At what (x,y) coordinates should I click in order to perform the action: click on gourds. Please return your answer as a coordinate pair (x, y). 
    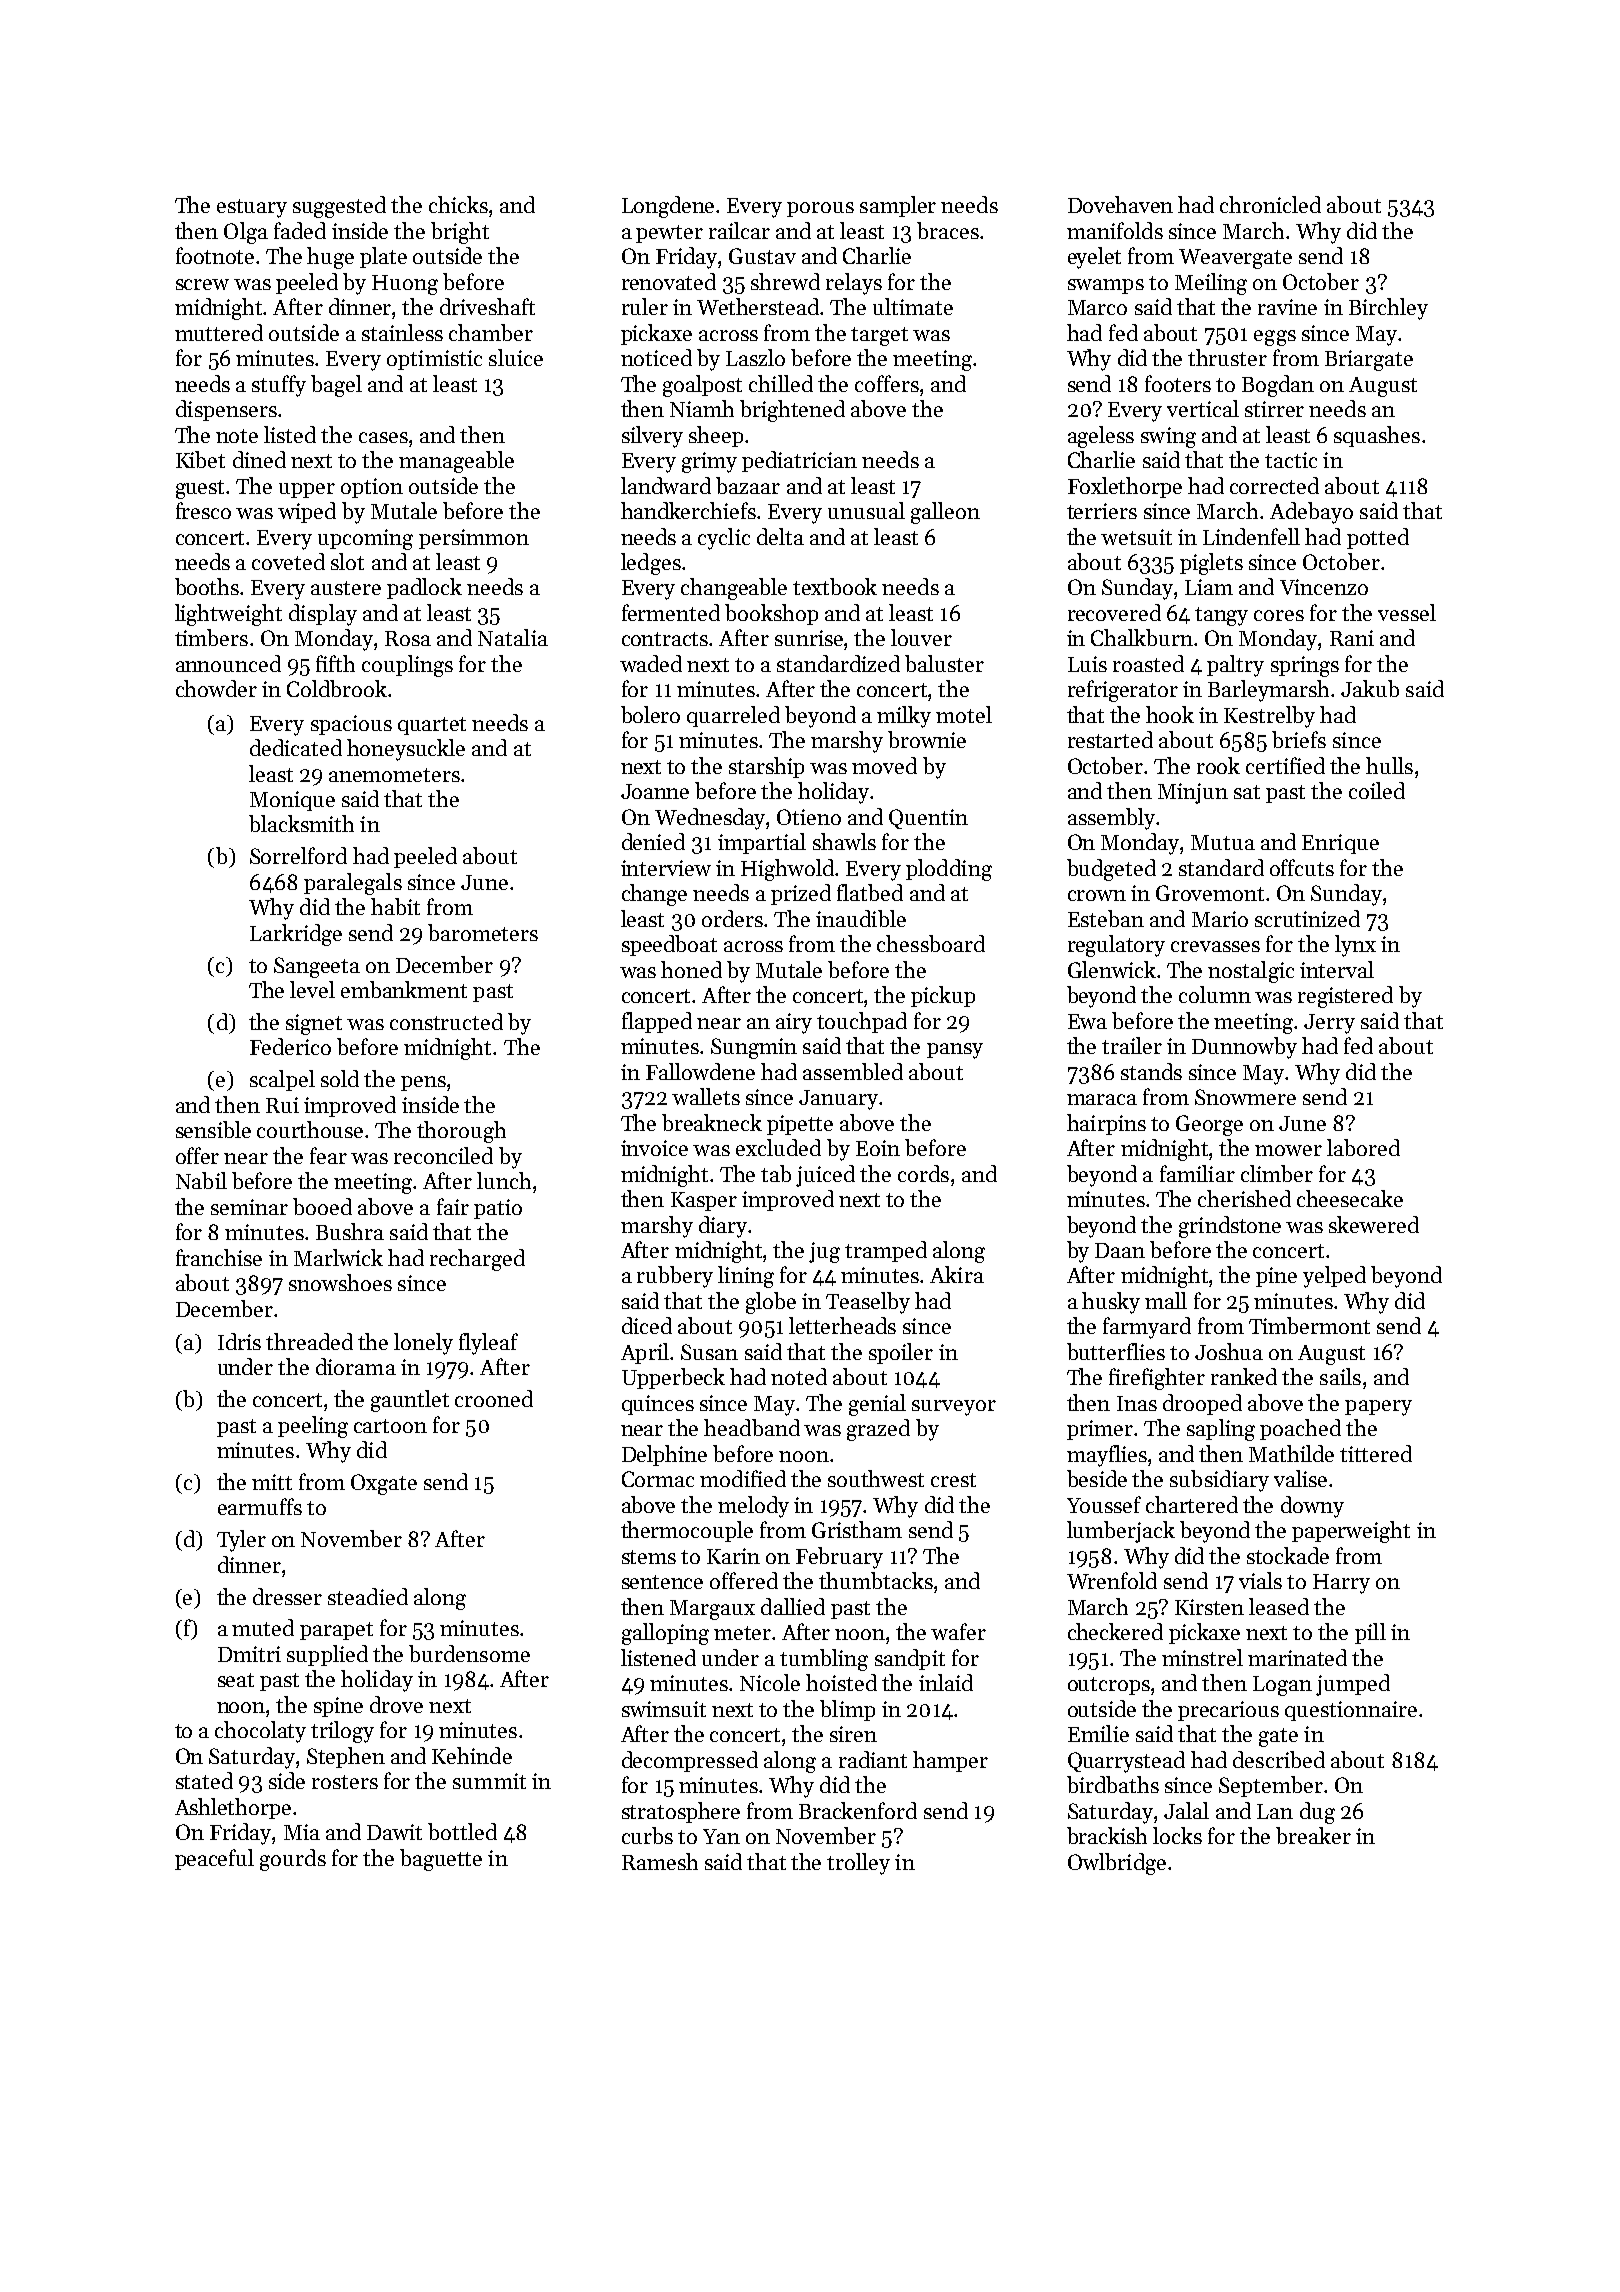
    Looking at the image, I should click on (293, 1860).
